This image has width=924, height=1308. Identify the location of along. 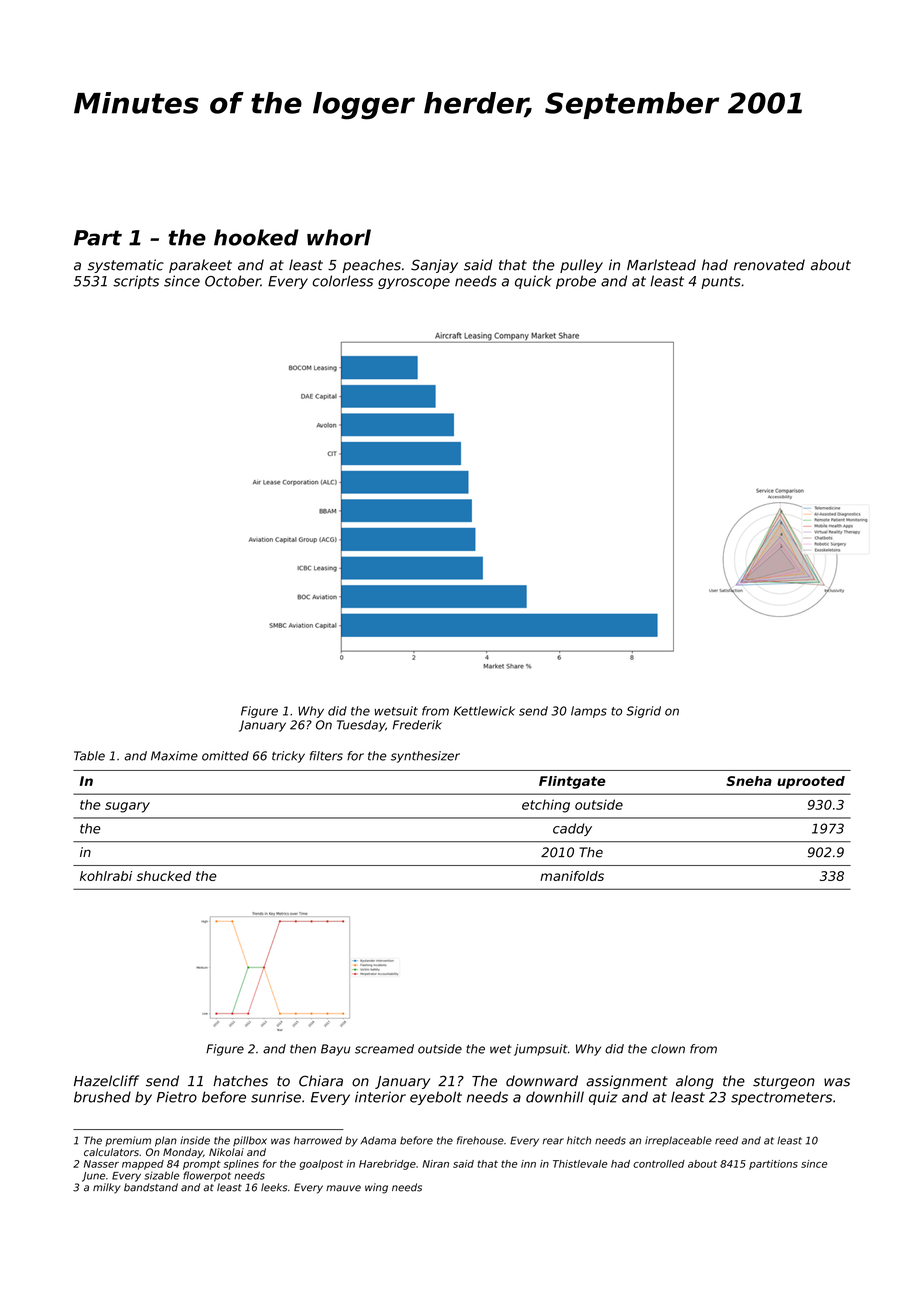
(695, 1082).
